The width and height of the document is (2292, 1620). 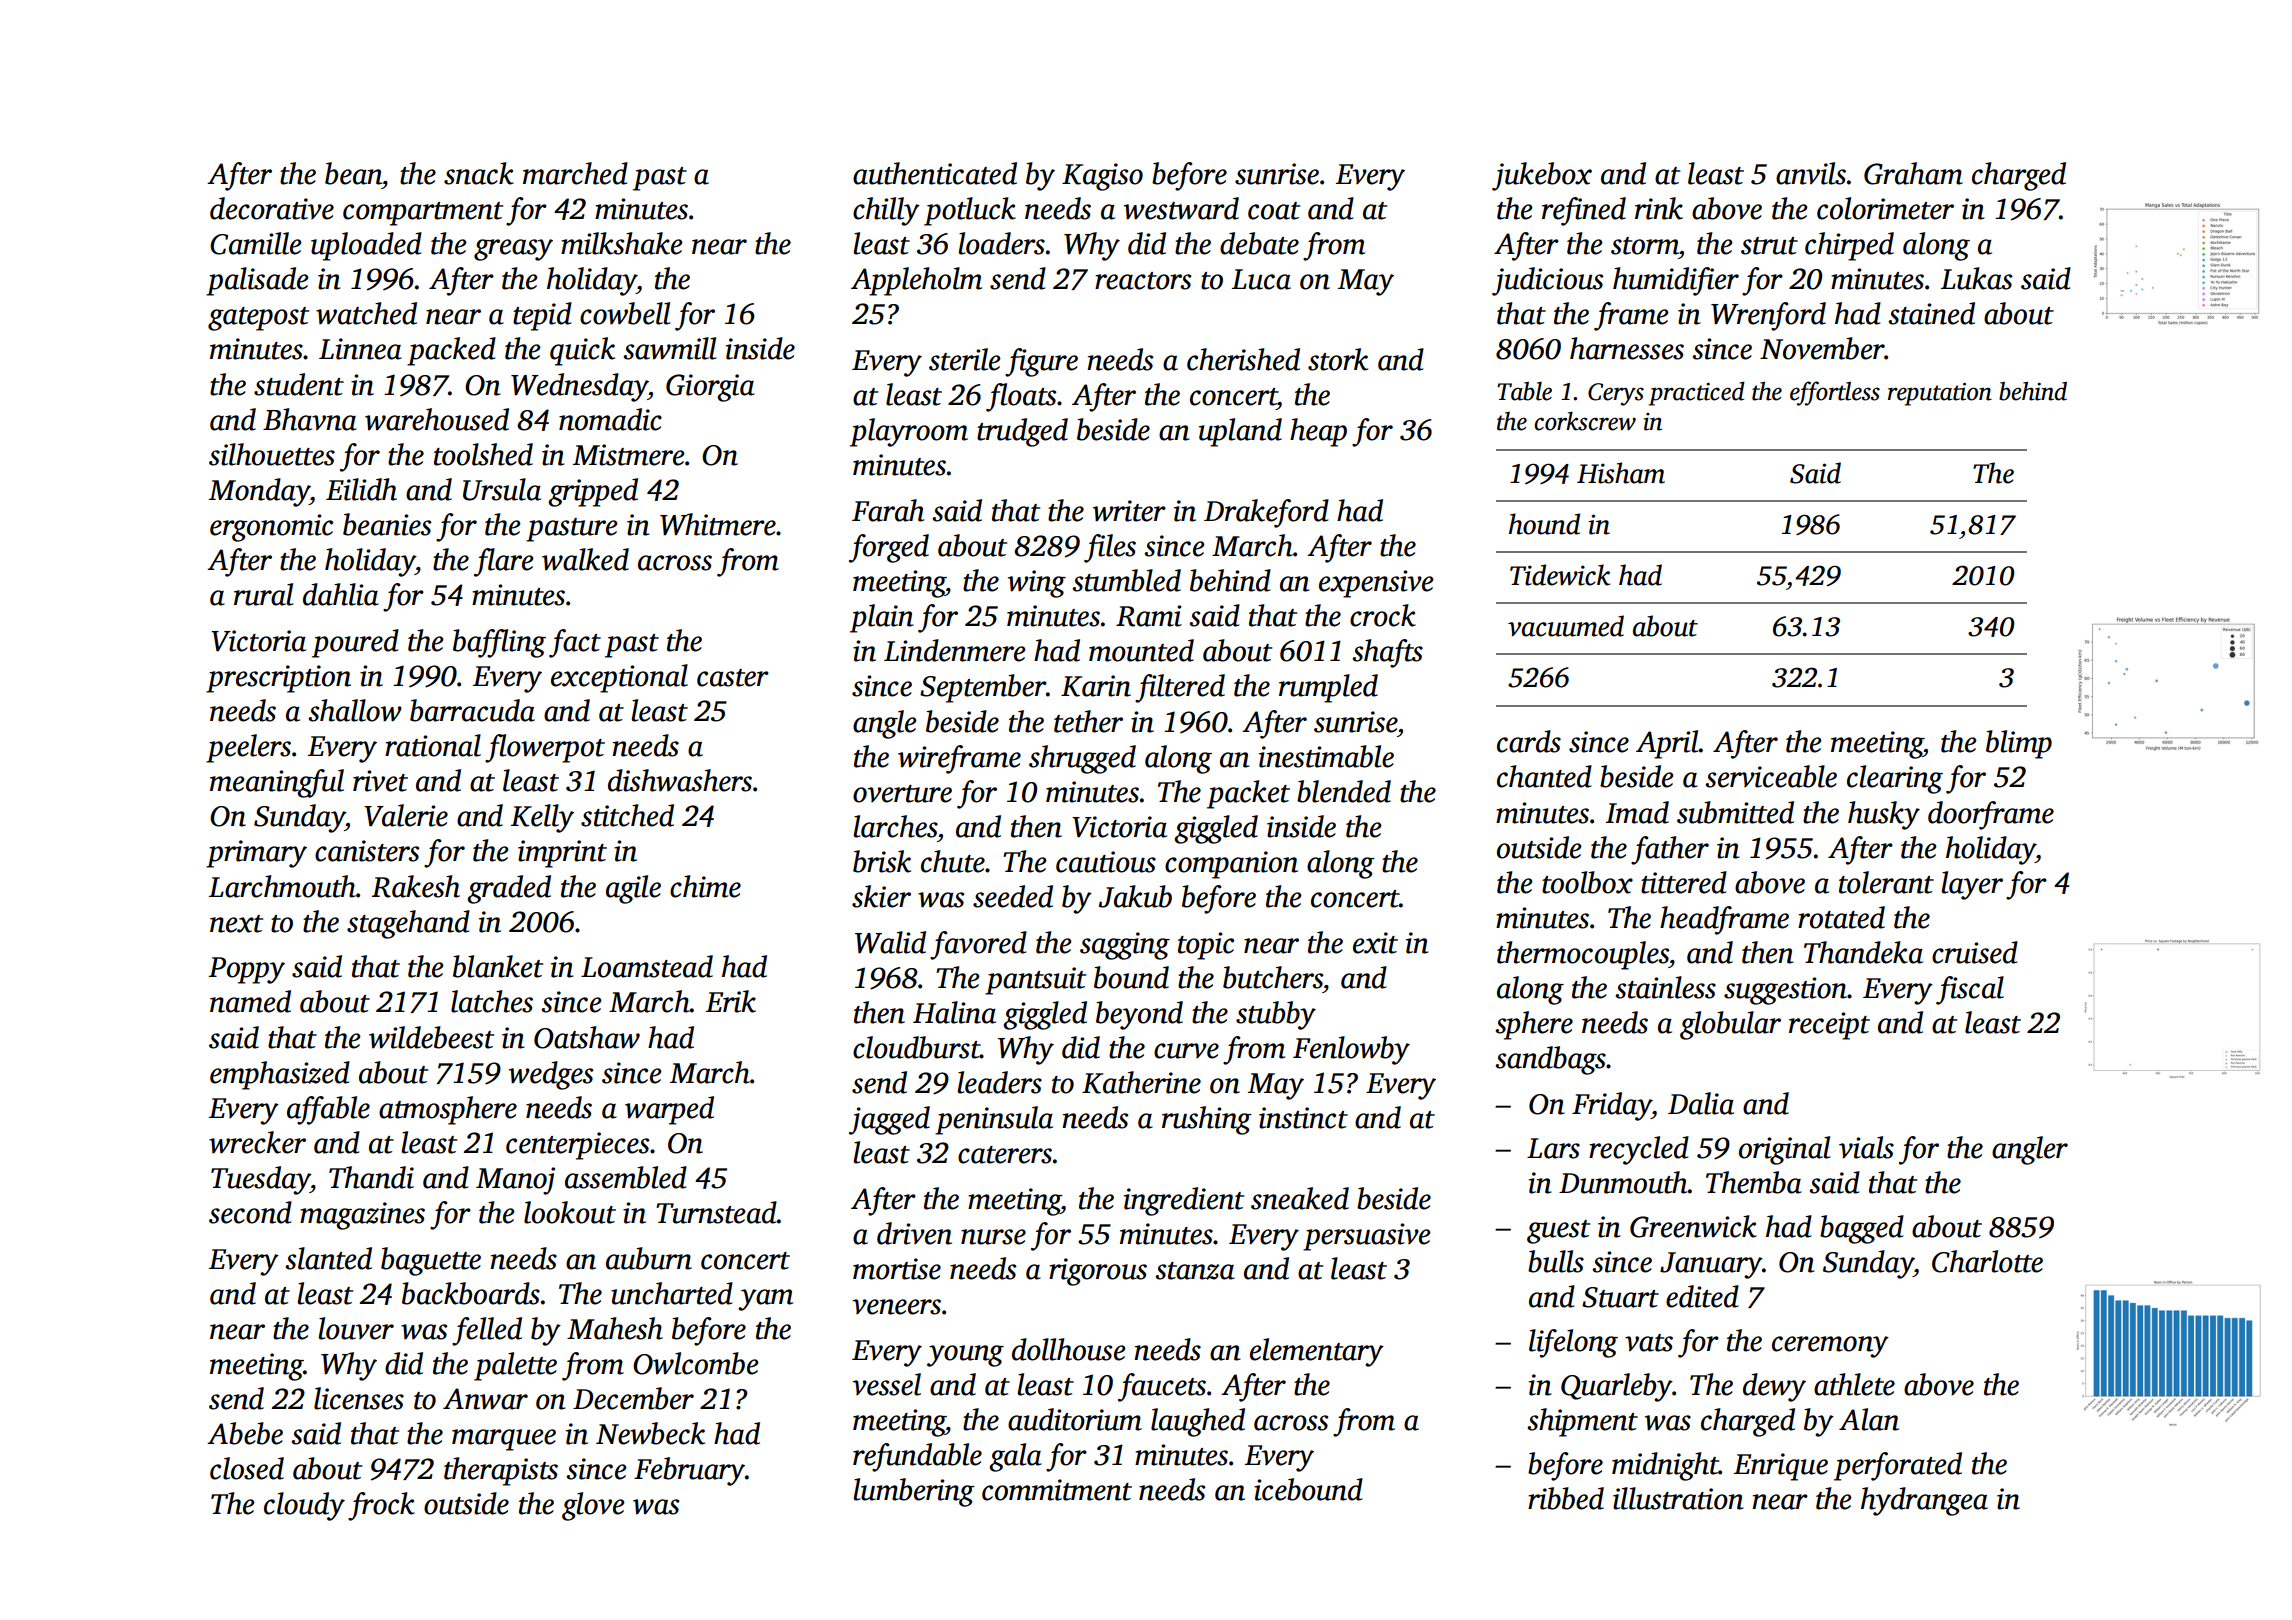 What do you see at coordinates (304, 1506) in the document?
I see `cloudy` at bounding box center [304, 1506].
